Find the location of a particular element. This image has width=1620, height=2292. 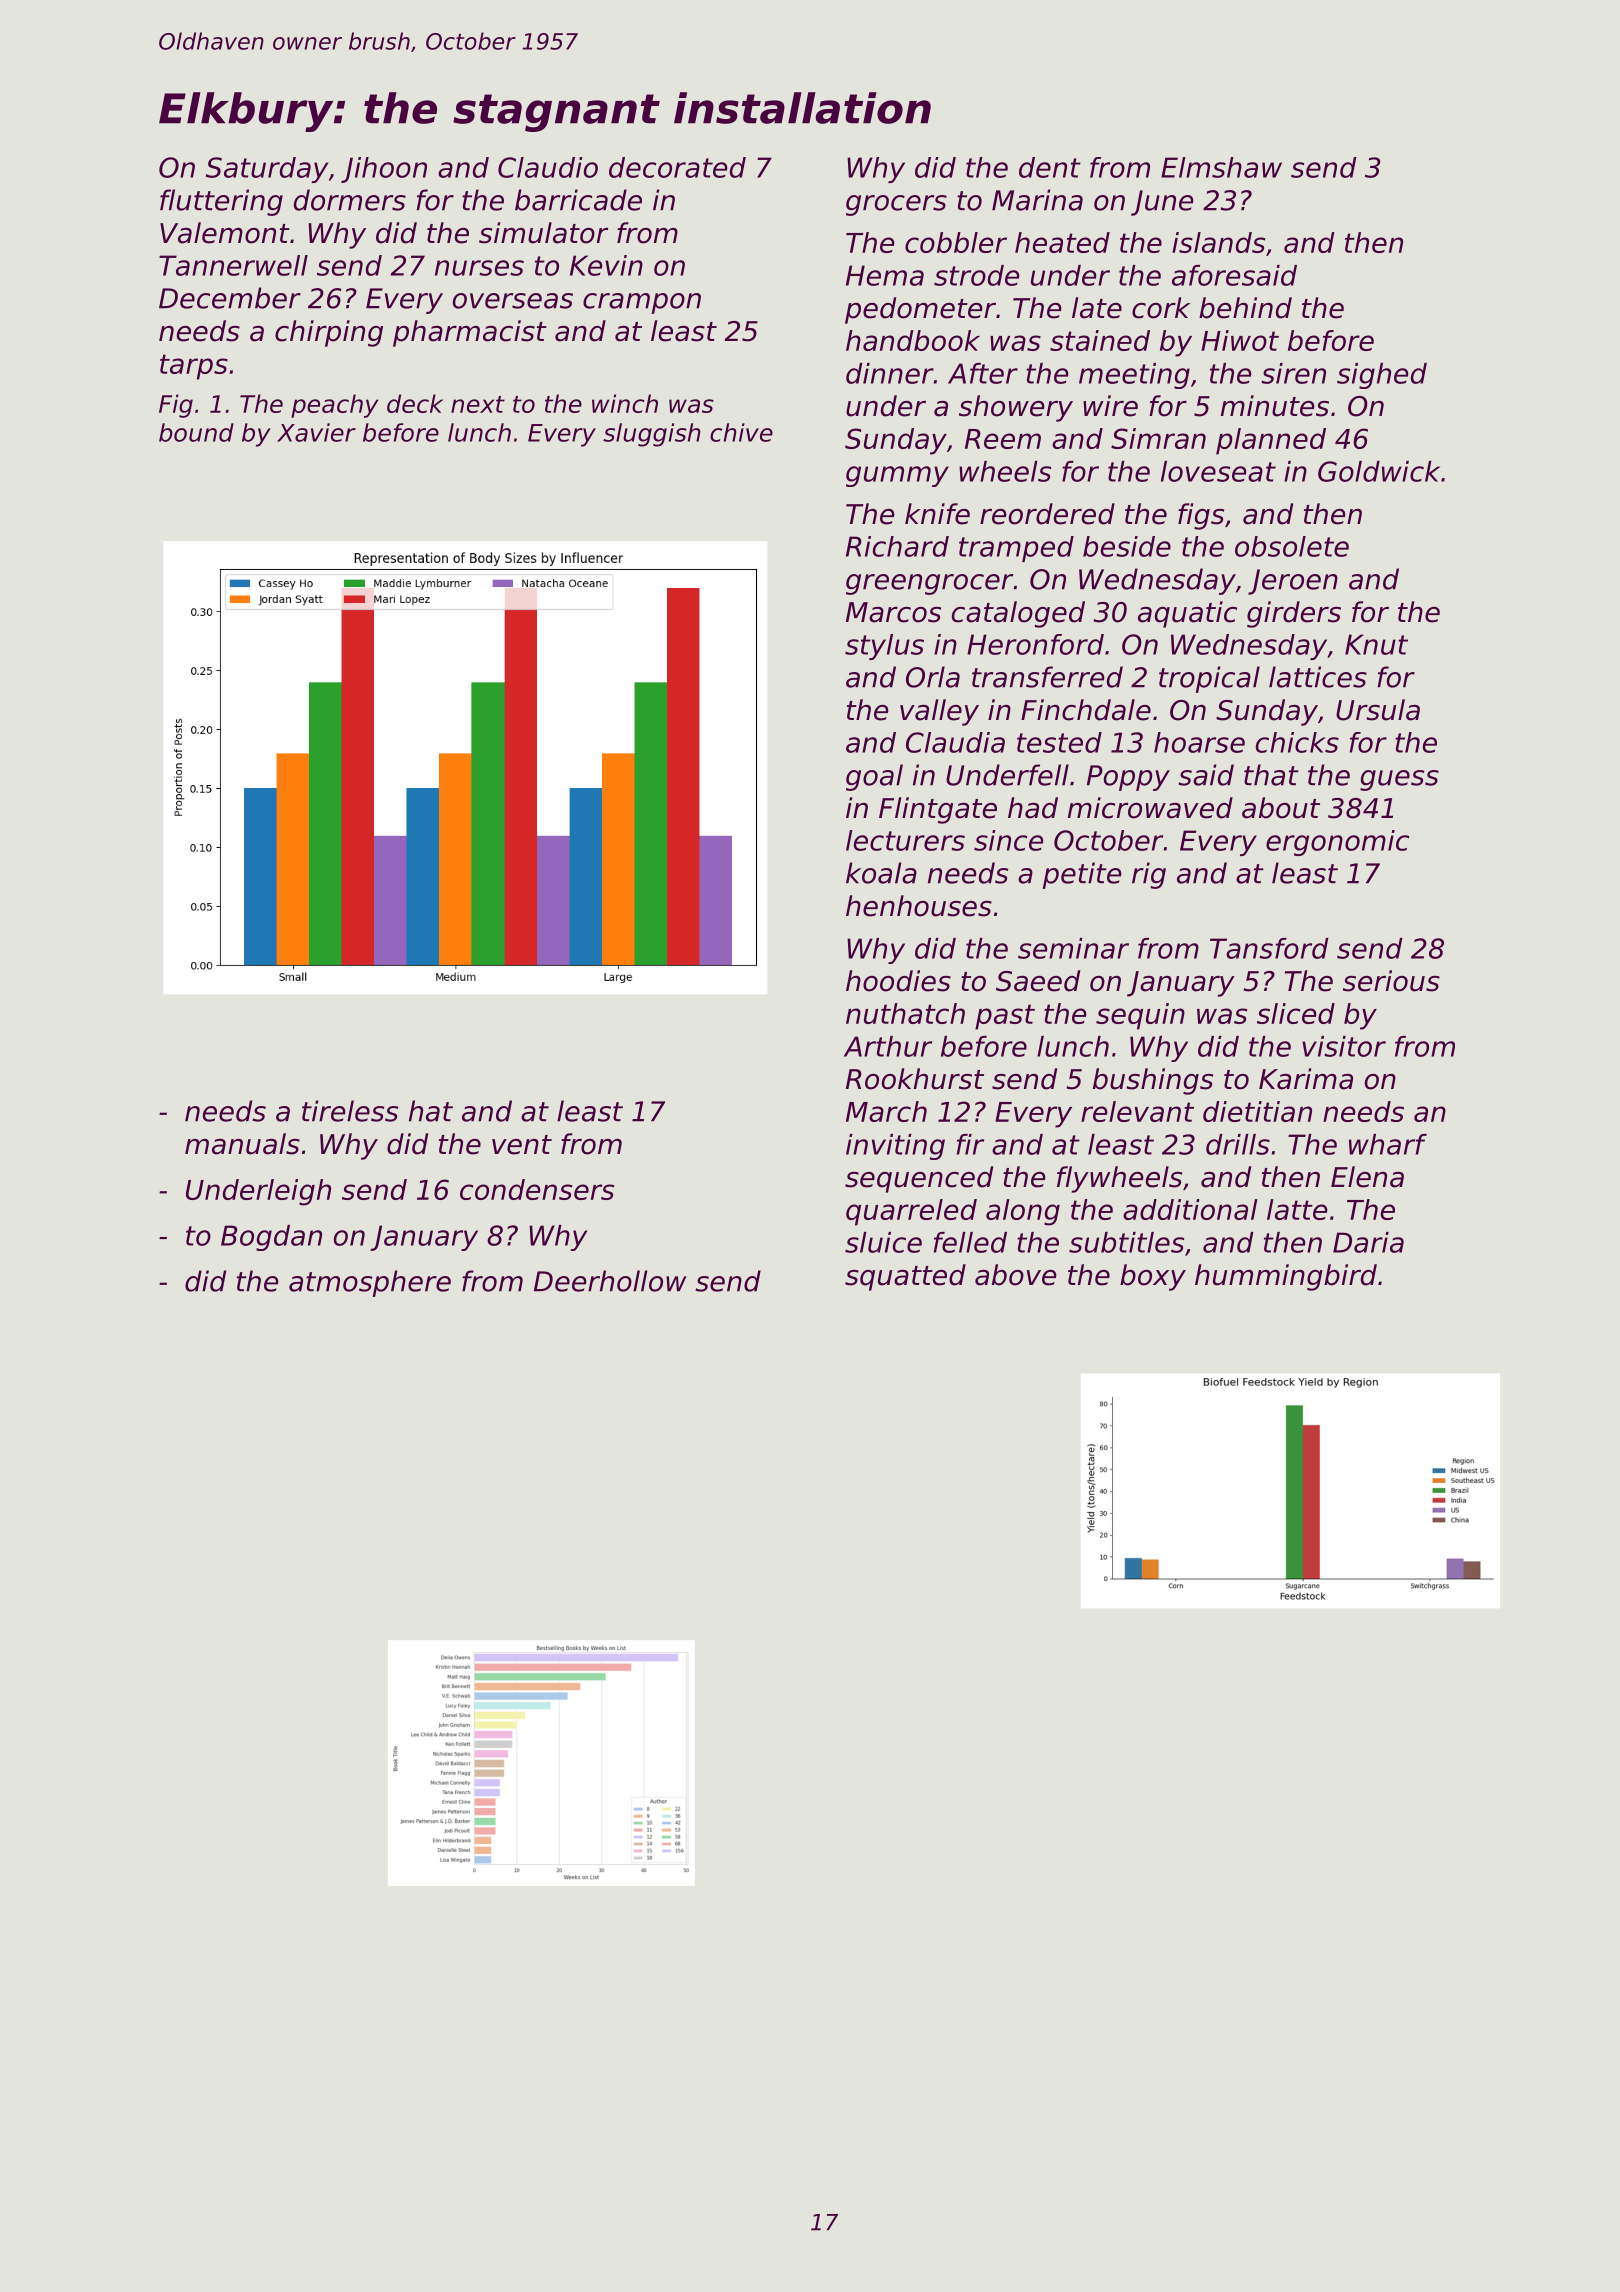

since is located at coordinates (1009, 840).
